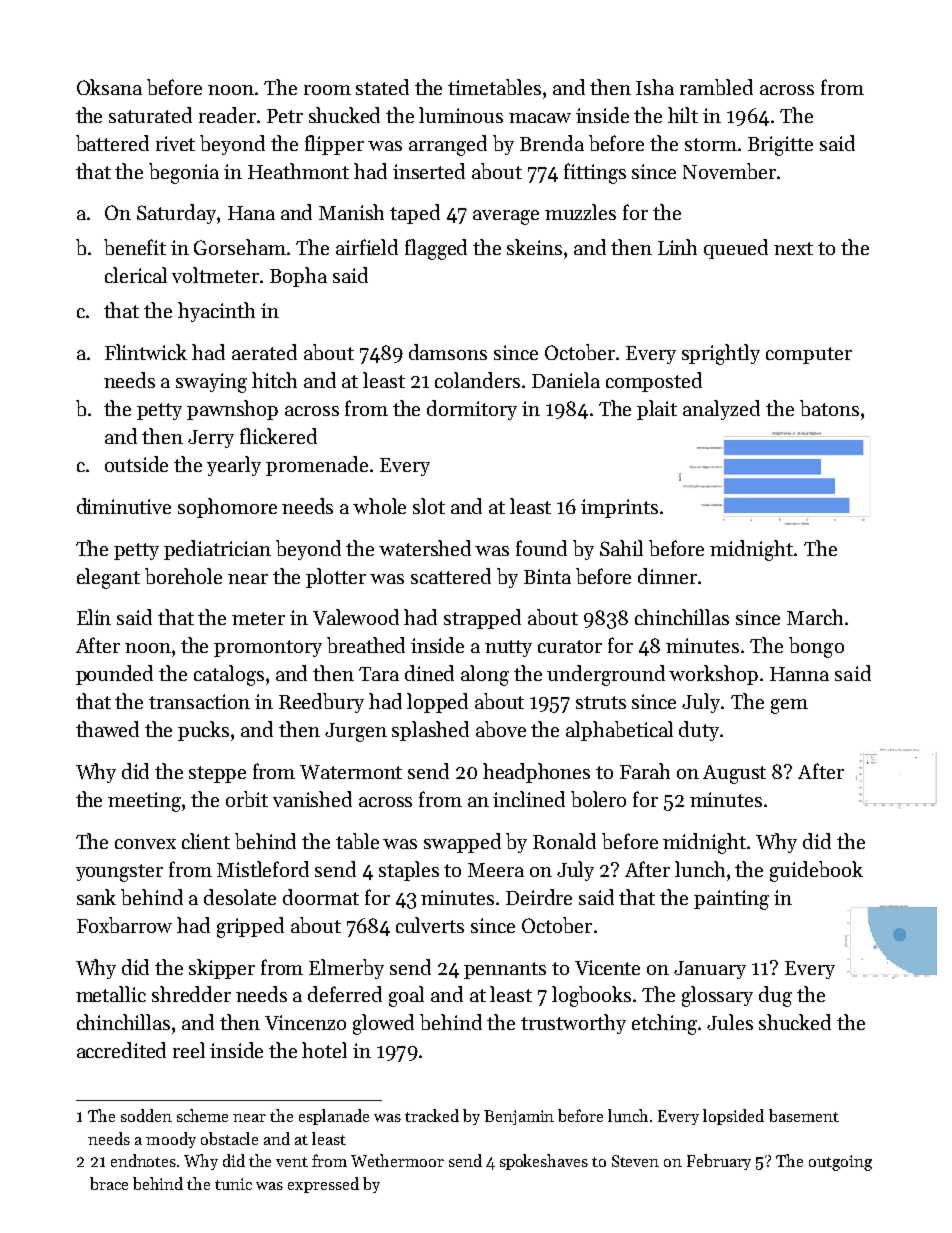 Image resolution: width=952 pixels, height=1233 pixels. I want to click on analyzed, so click(721, 410).
